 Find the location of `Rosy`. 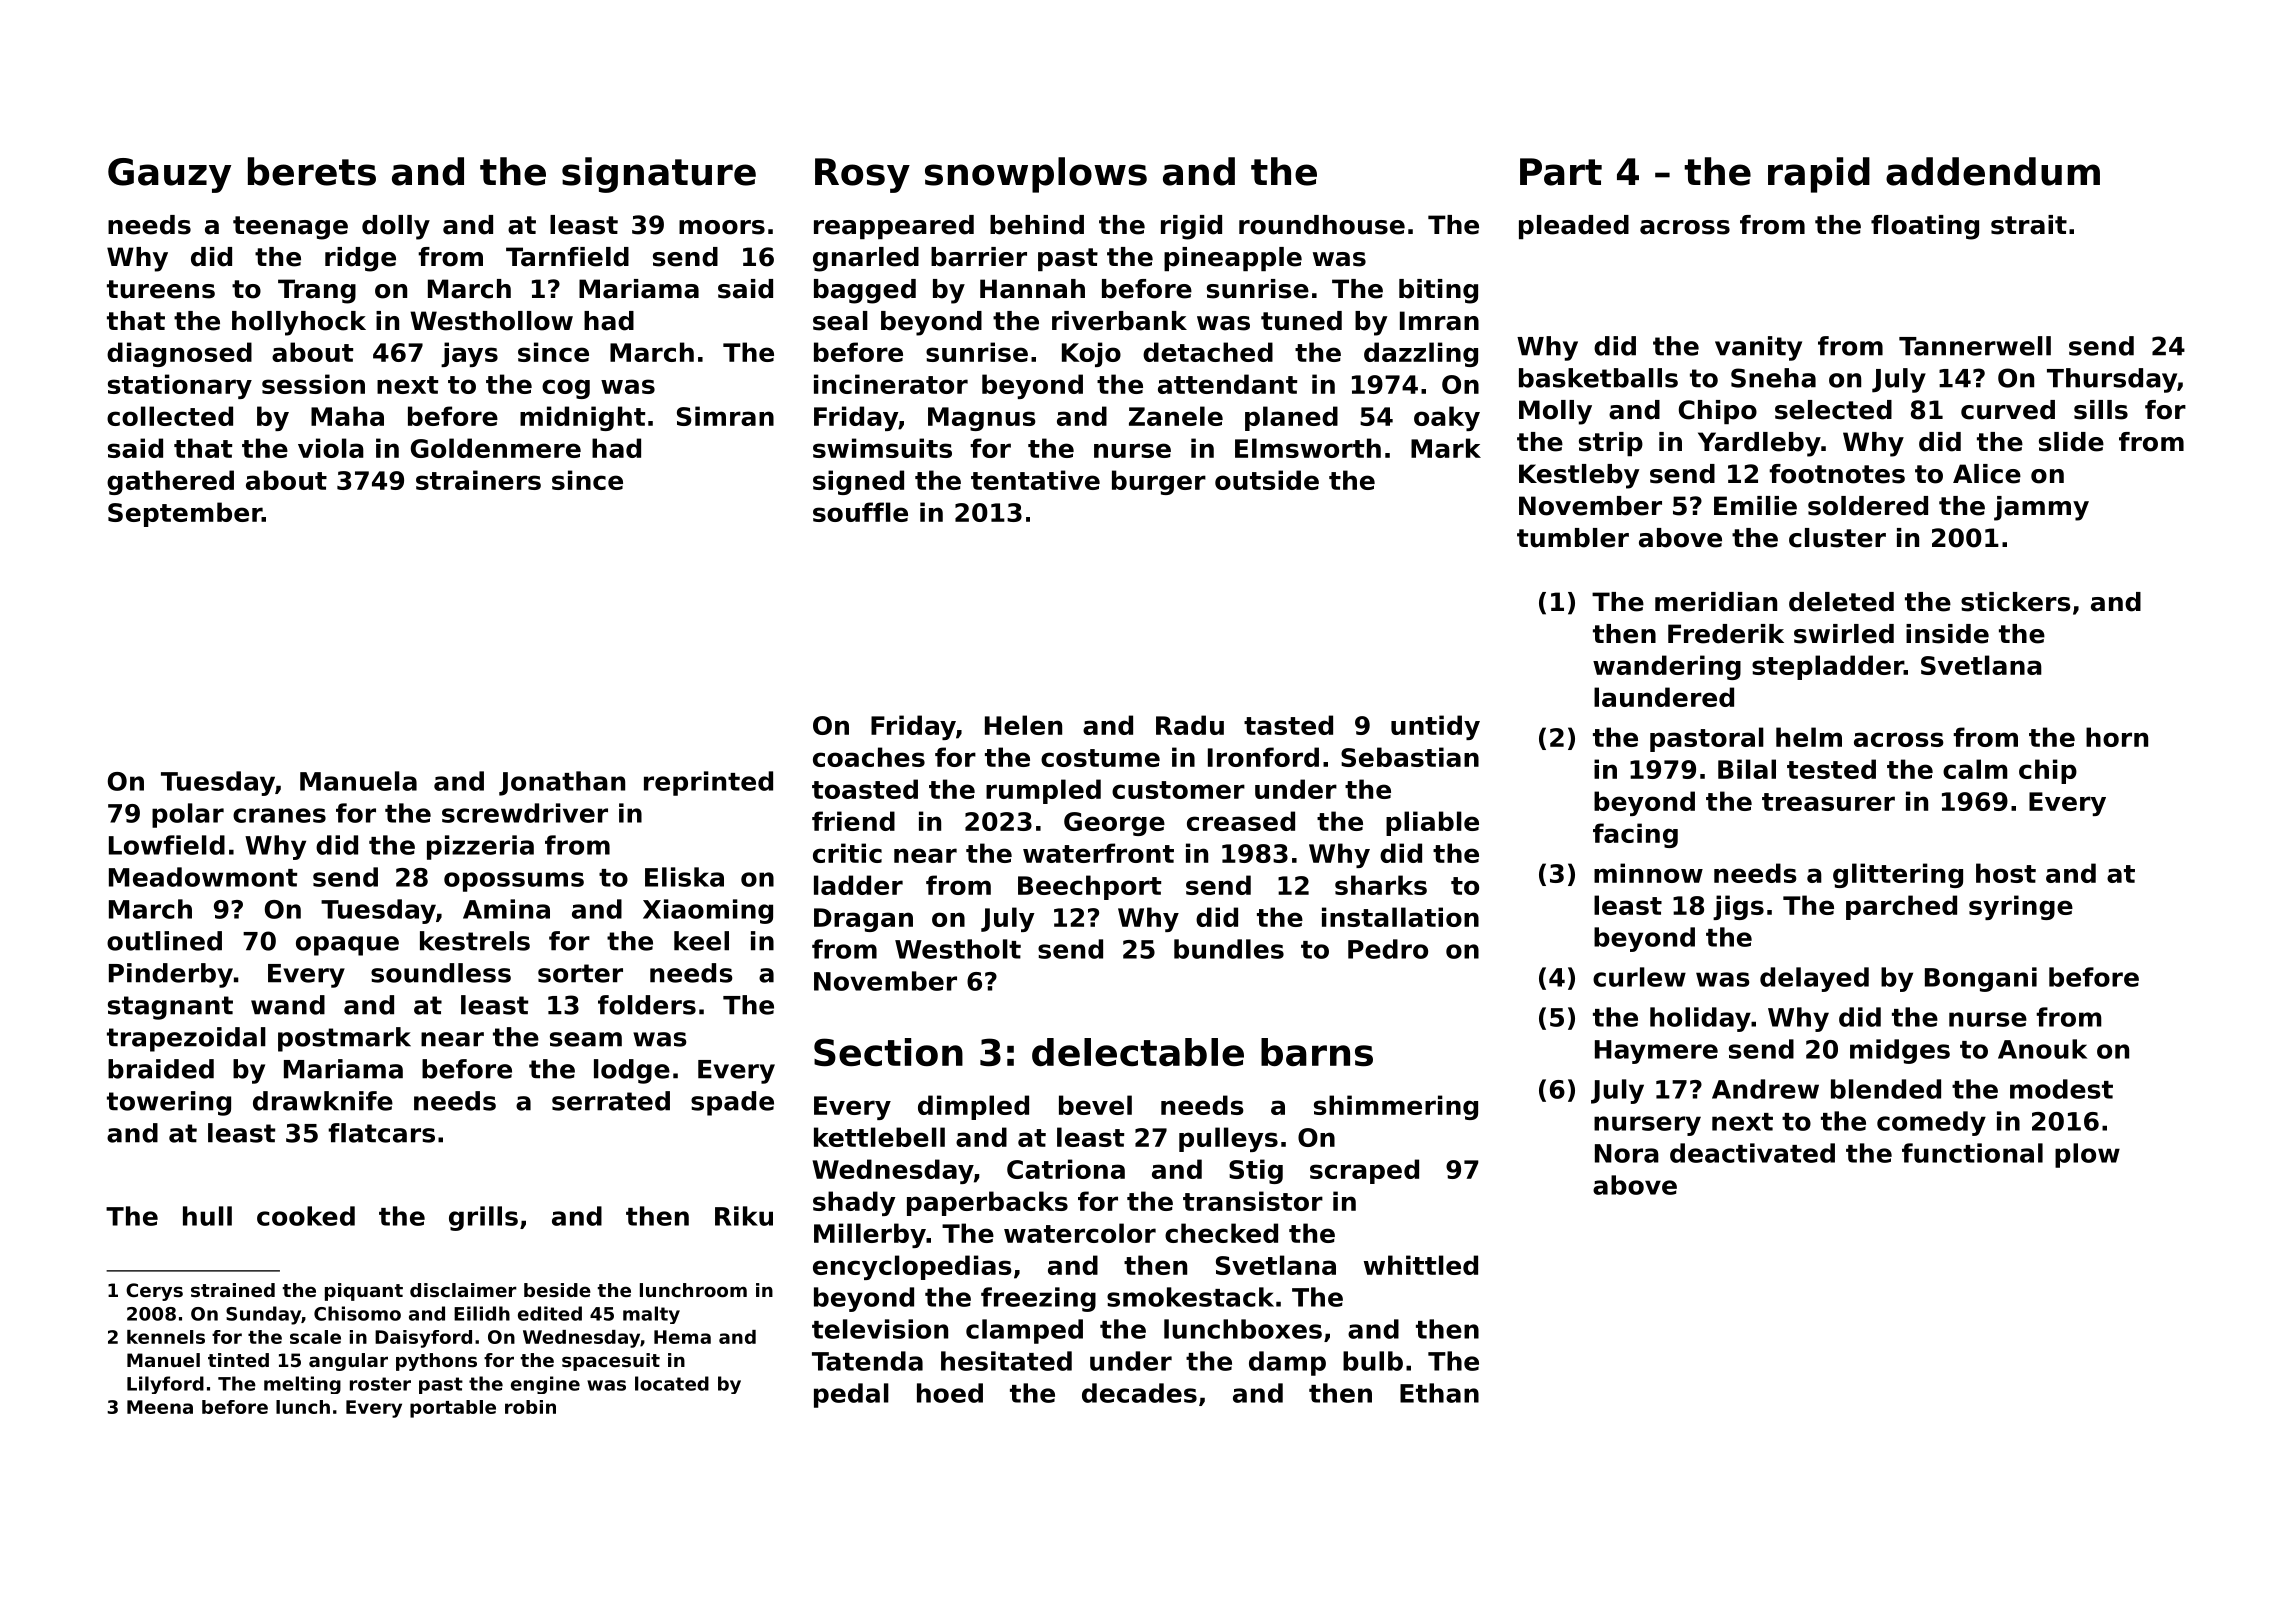

Rosy is located at coordinates (862, 175).
